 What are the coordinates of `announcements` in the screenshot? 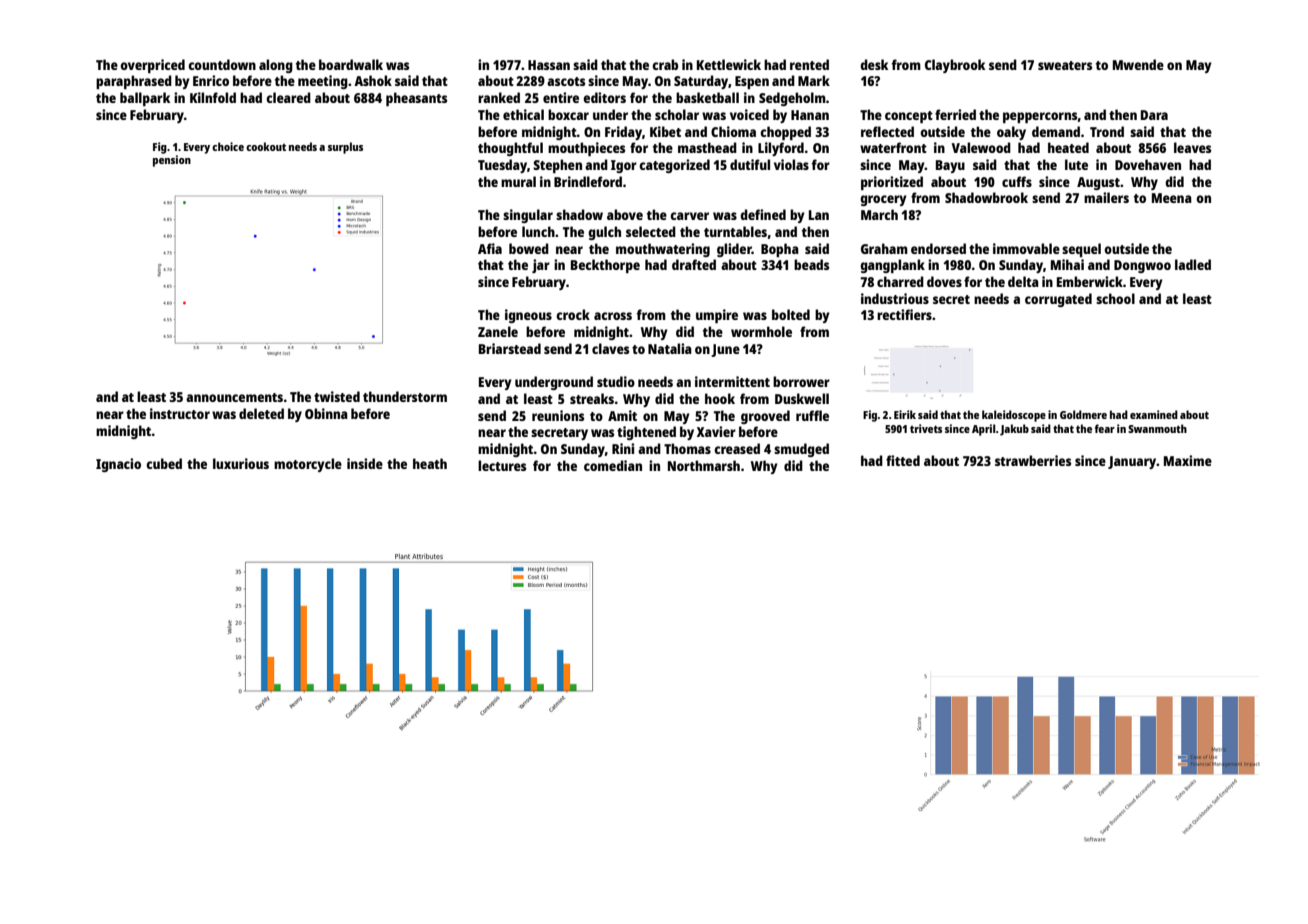 It's located at (234, 397).
